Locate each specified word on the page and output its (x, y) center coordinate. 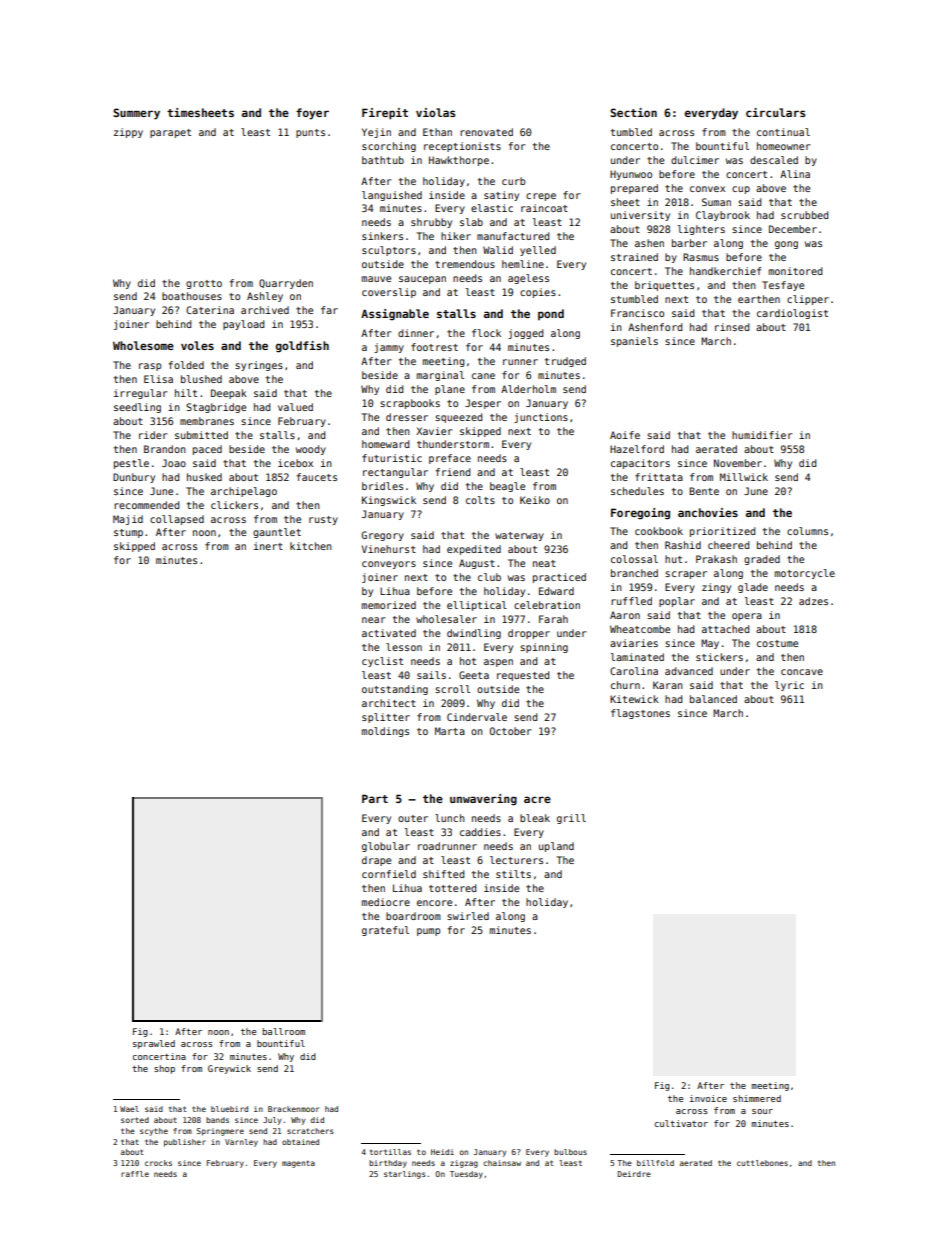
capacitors (640, 464)
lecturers (516, 860)
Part (375, 798)
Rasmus (701, 257)
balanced (713, 699)
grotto (204, 284)
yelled (538, 251)
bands (217, 1120)
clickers (234, 505)
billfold (655, 1163)
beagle (507, 487)
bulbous (570, 1152)
